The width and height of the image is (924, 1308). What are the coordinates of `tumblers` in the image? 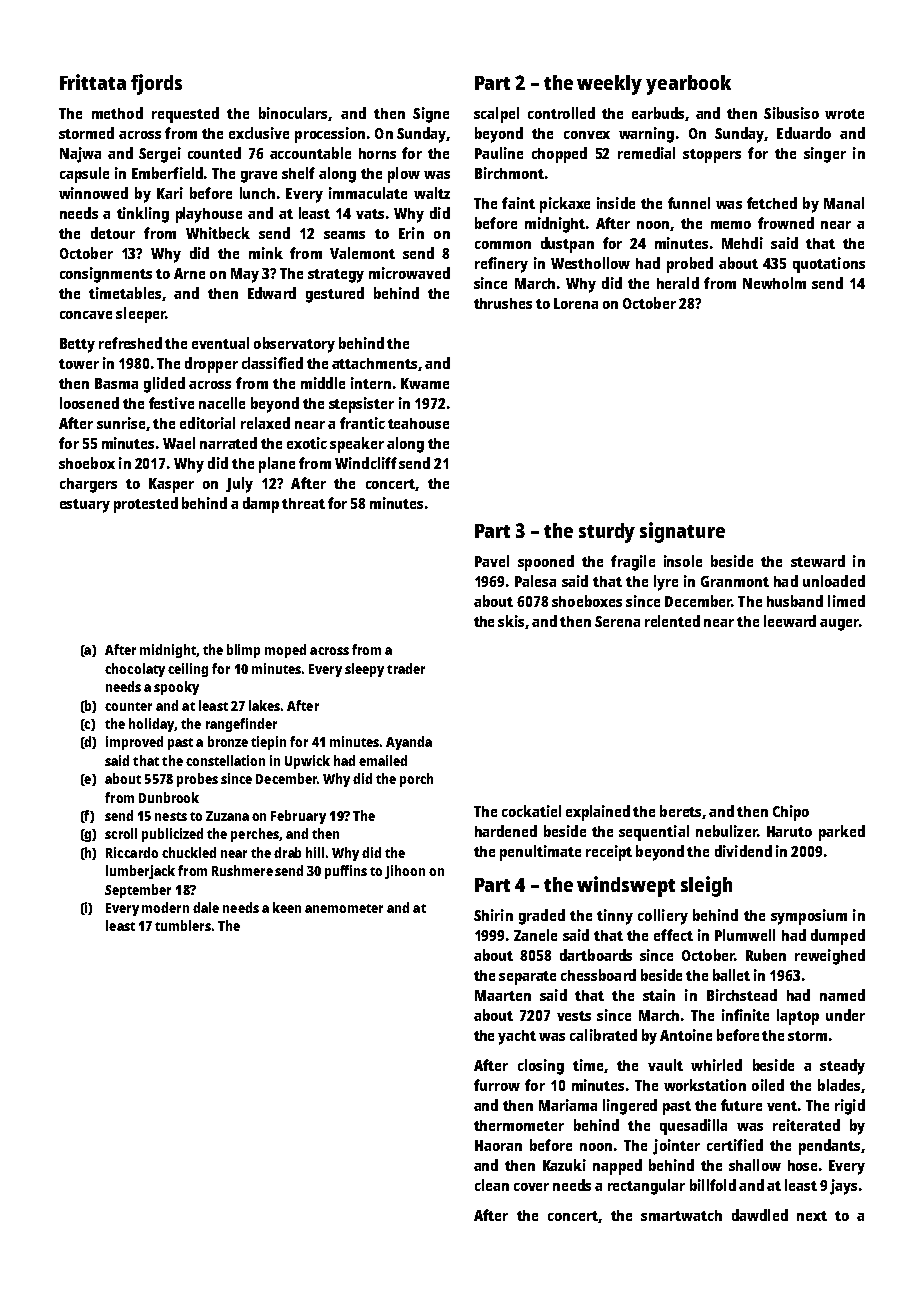 It's located at (183, 925).
